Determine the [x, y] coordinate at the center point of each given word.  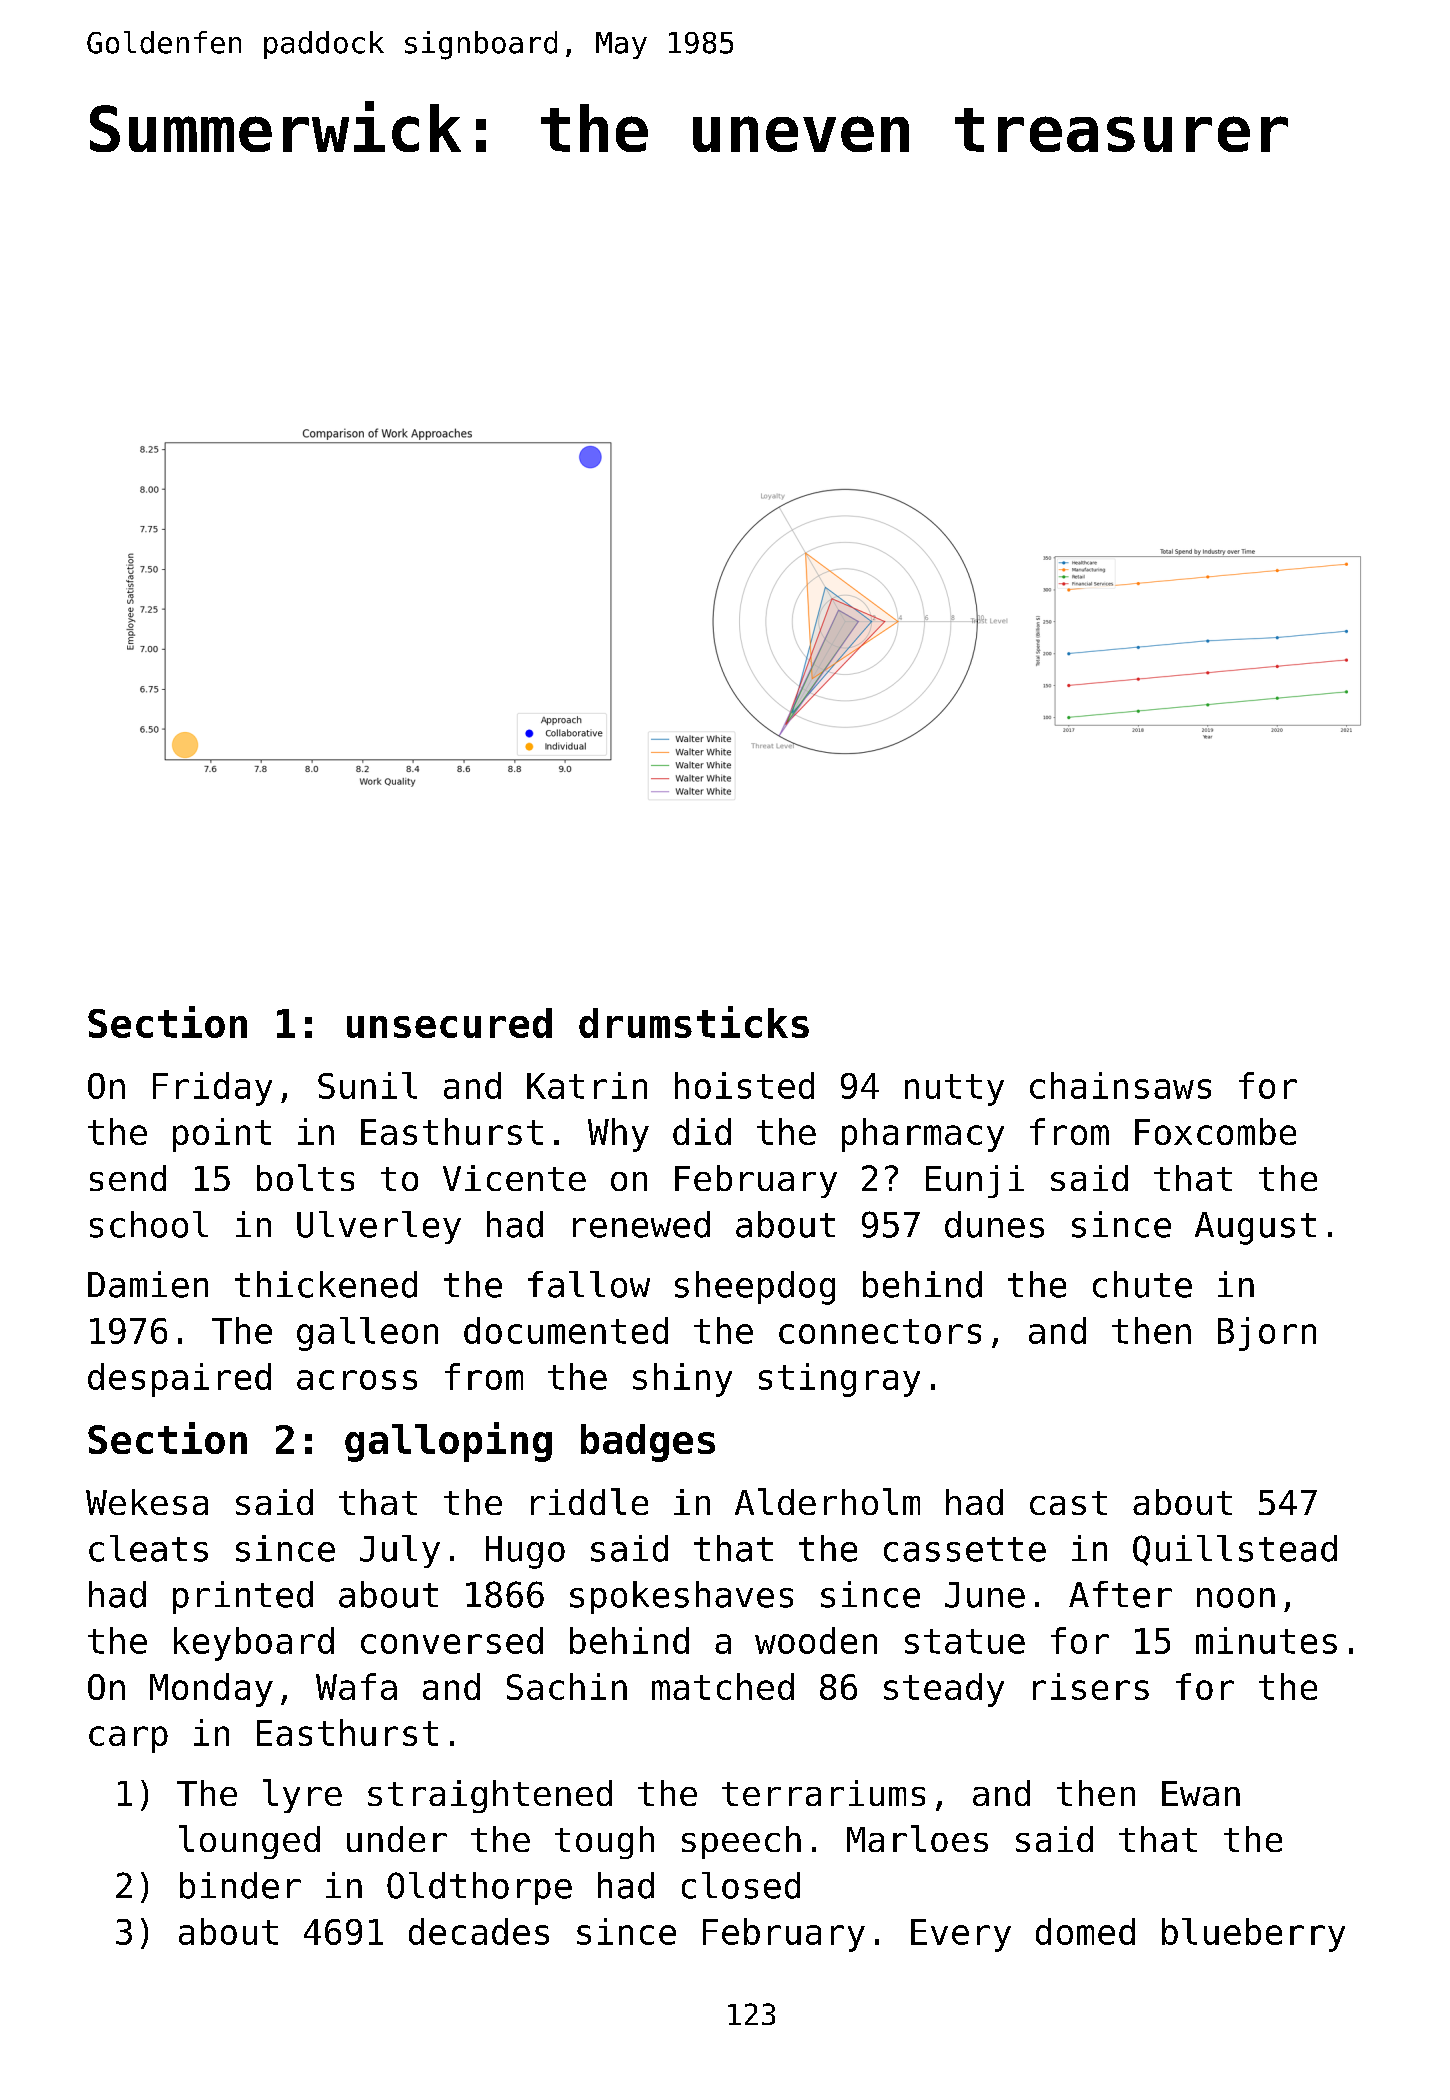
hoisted [744, 1085]
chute [1142, 1284]
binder [240, 1885]
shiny [682, 1380]
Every [961, 1935]
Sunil [367, 1085]
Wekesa [147, 1502]
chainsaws [1120, 1085]
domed [1085, 1931]
